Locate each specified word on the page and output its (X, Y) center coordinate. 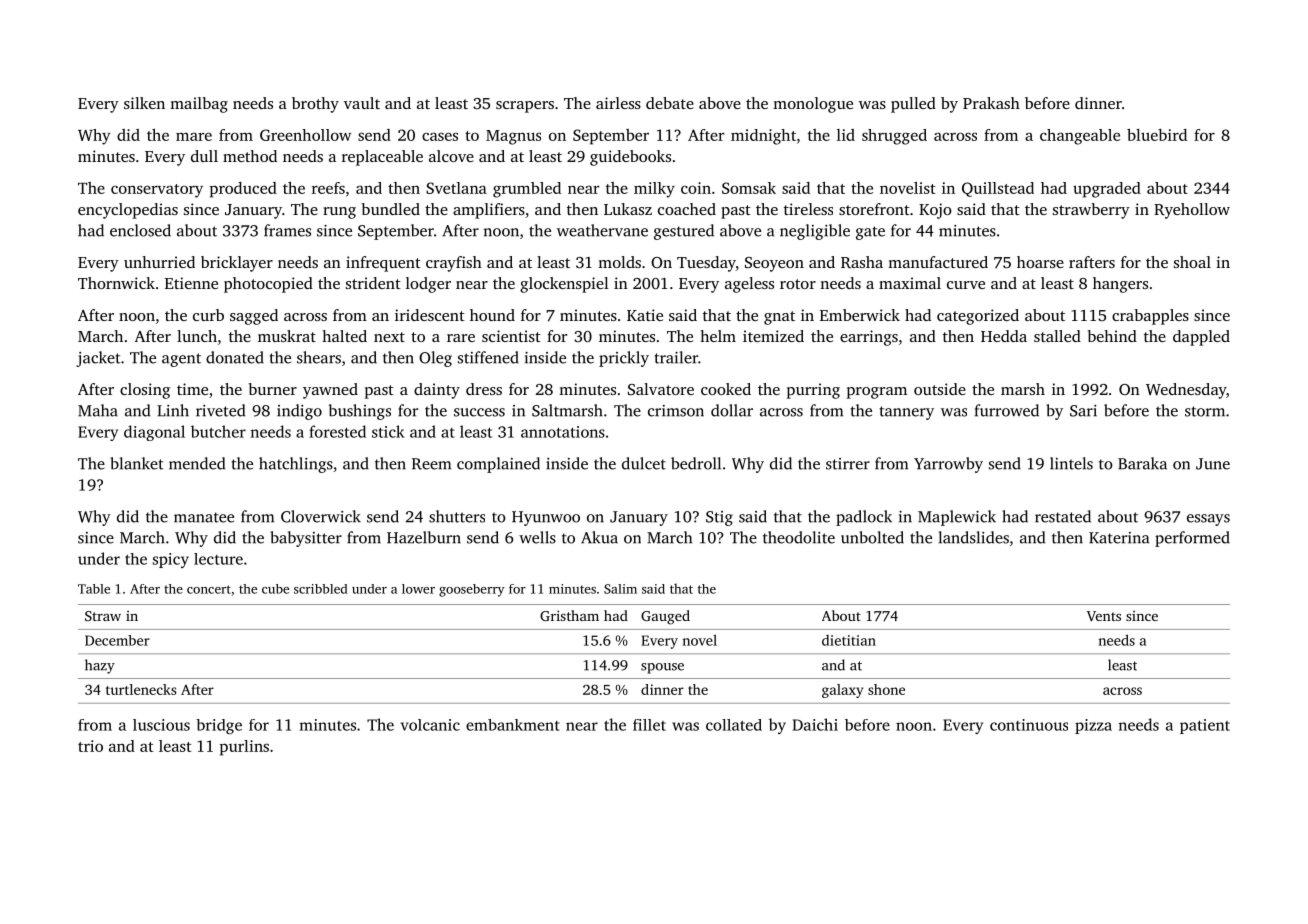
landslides (974, 537)
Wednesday (1186, 391)
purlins (244, 748)
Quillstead (998, 189)
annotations (563, 432)
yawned (330, 391)
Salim (620, 589)
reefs (328, 188)
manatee (204, 517)
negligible (815, 232)
